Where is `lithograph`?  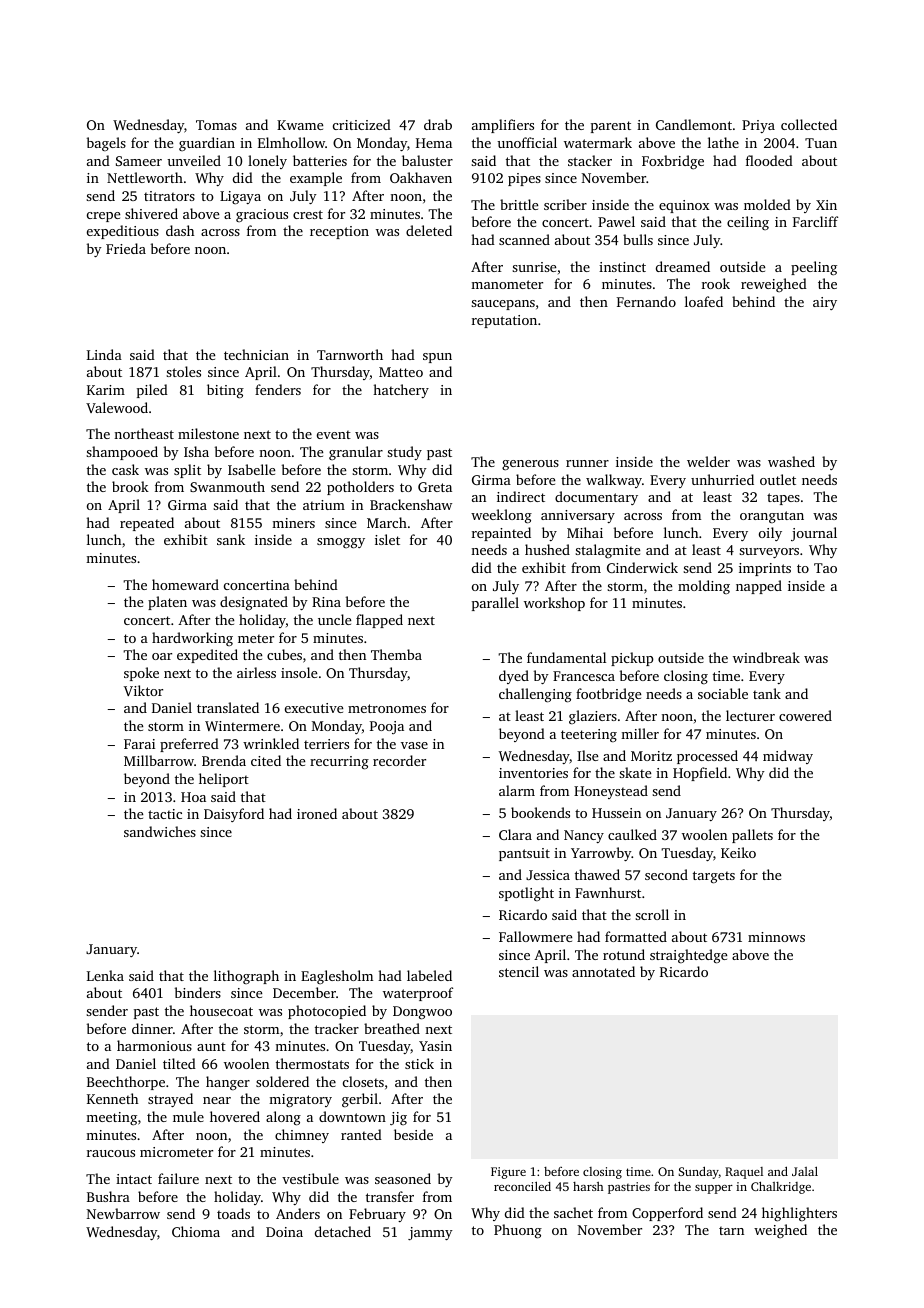 lithograph is located at coordinates (246, 977).
